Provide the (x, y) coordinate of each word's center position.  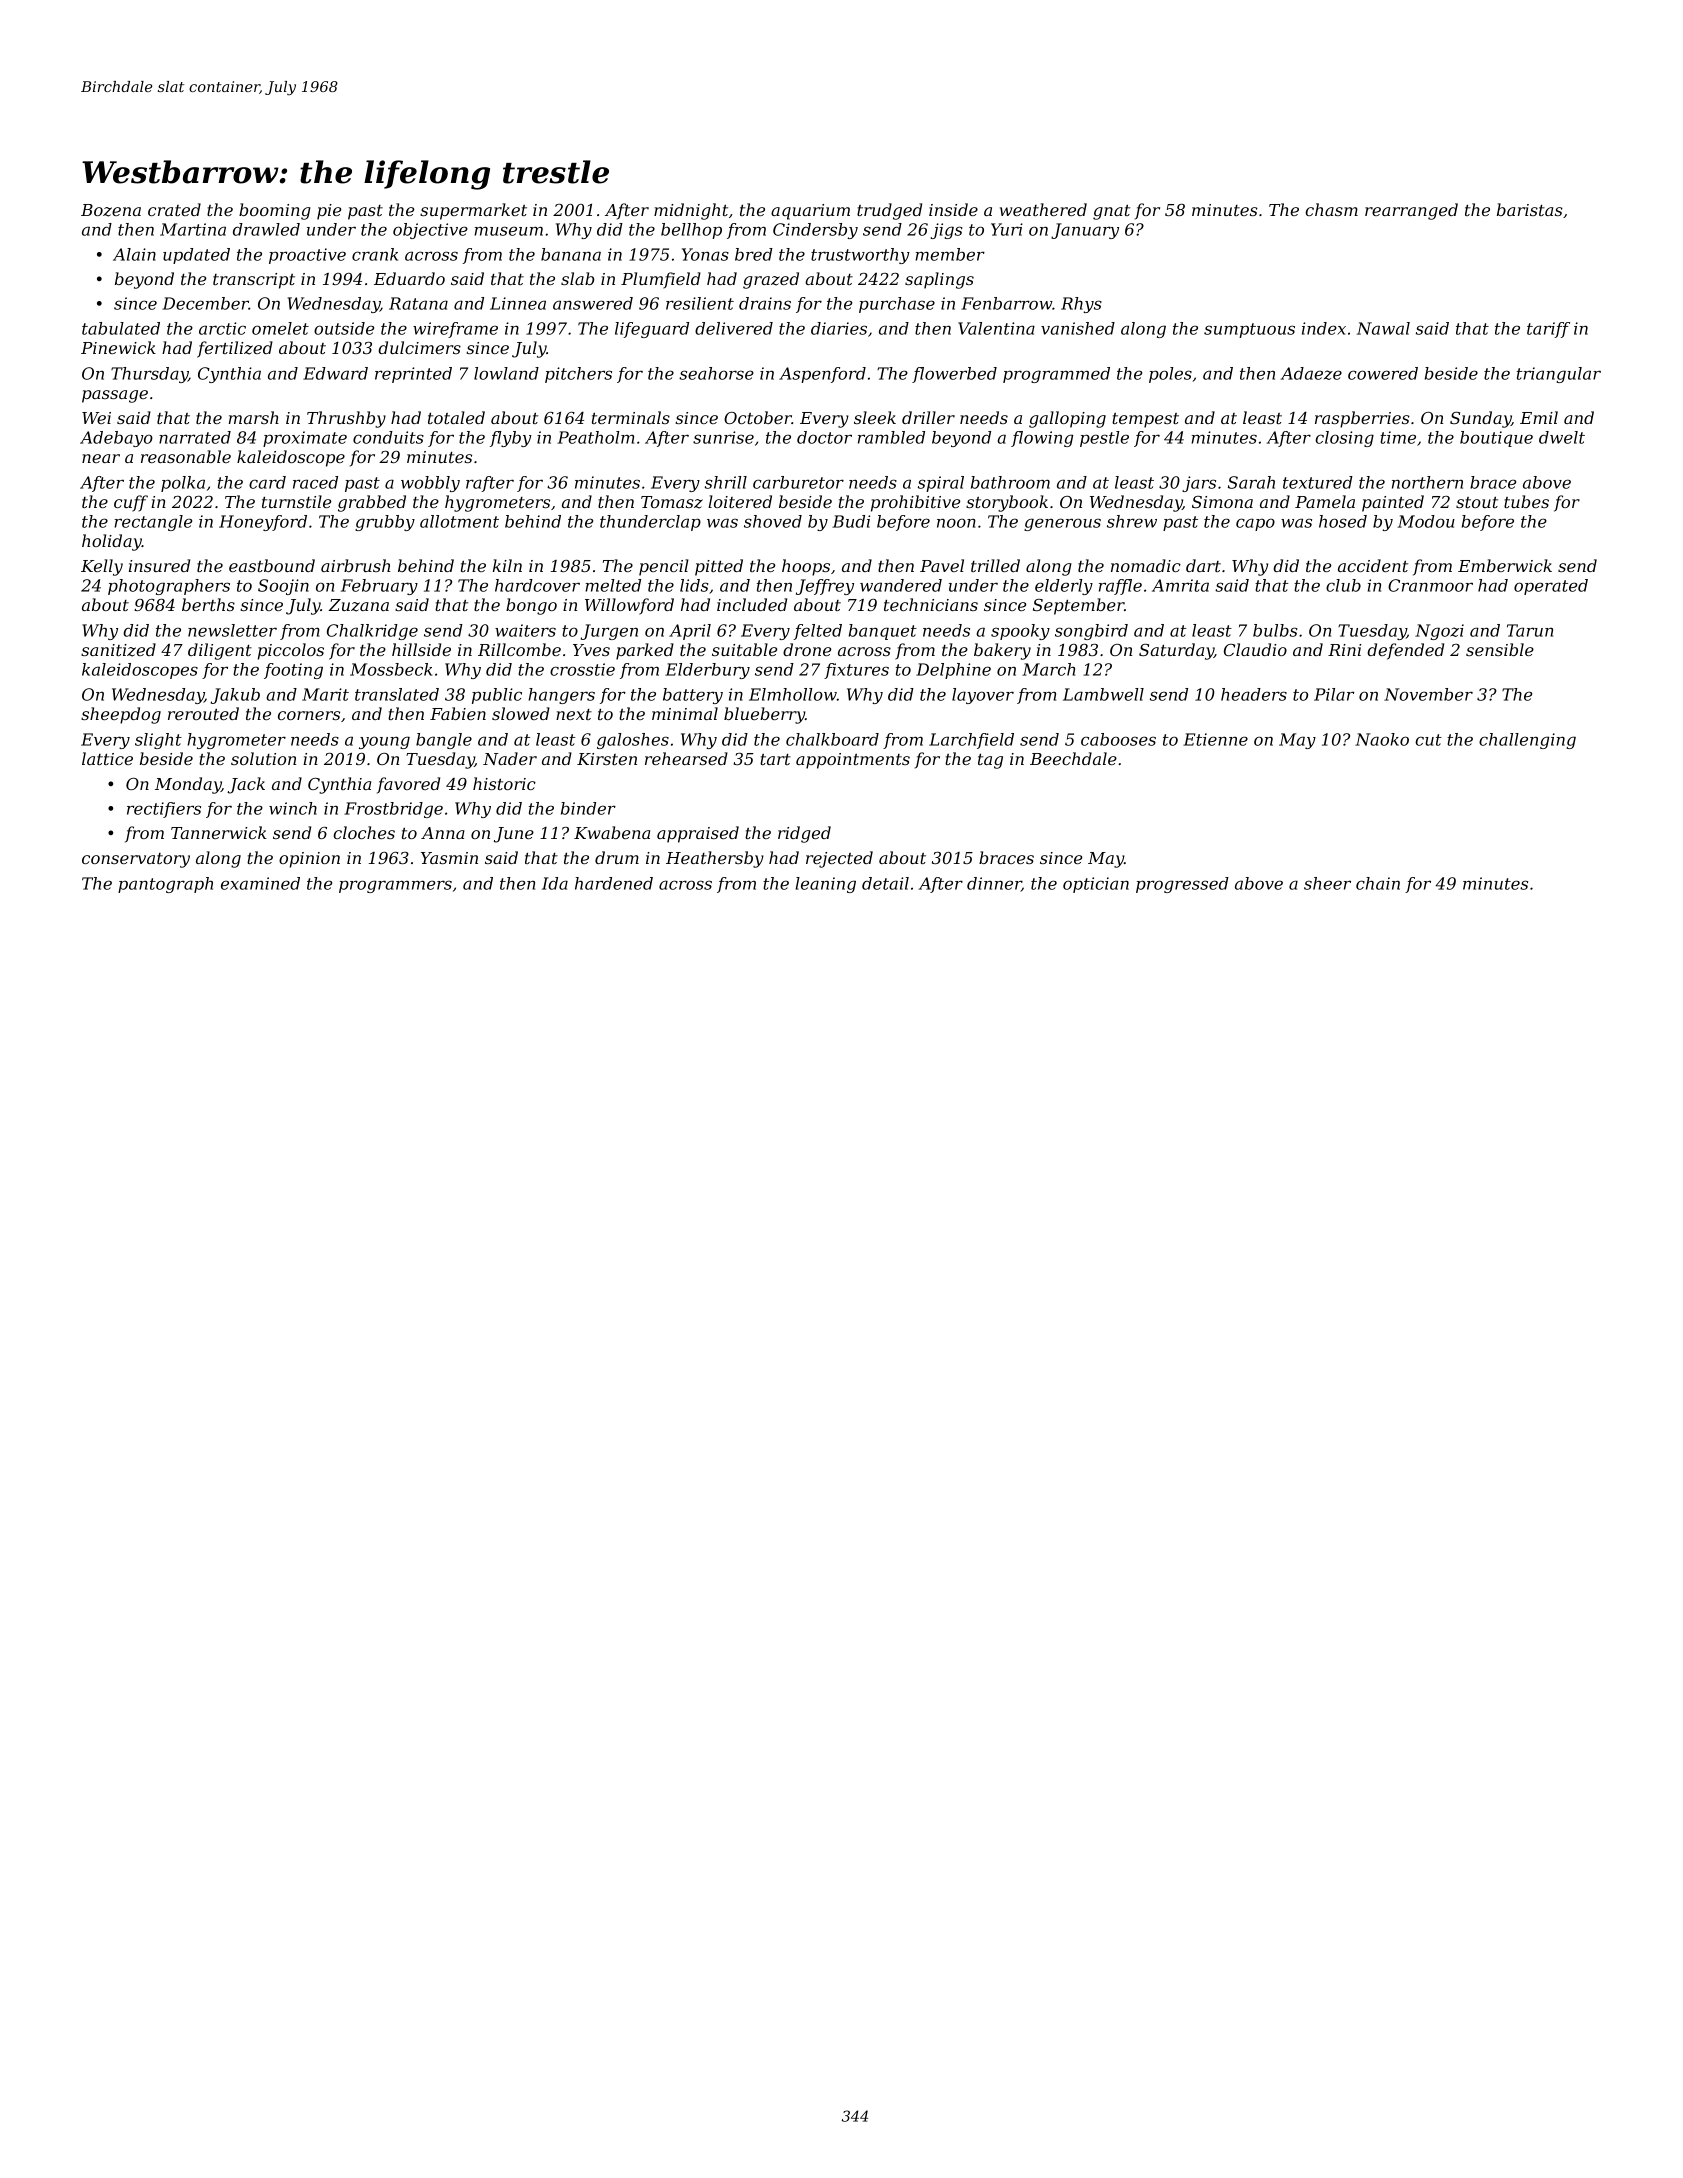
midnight (691, 211)
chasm (1331, 209)
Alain (134, 254)
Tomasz (672, 502)
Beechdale (1073, 758)
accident (1373, 565)
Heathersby (715, 859)
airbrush (355, 565)
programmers (395, 886)
